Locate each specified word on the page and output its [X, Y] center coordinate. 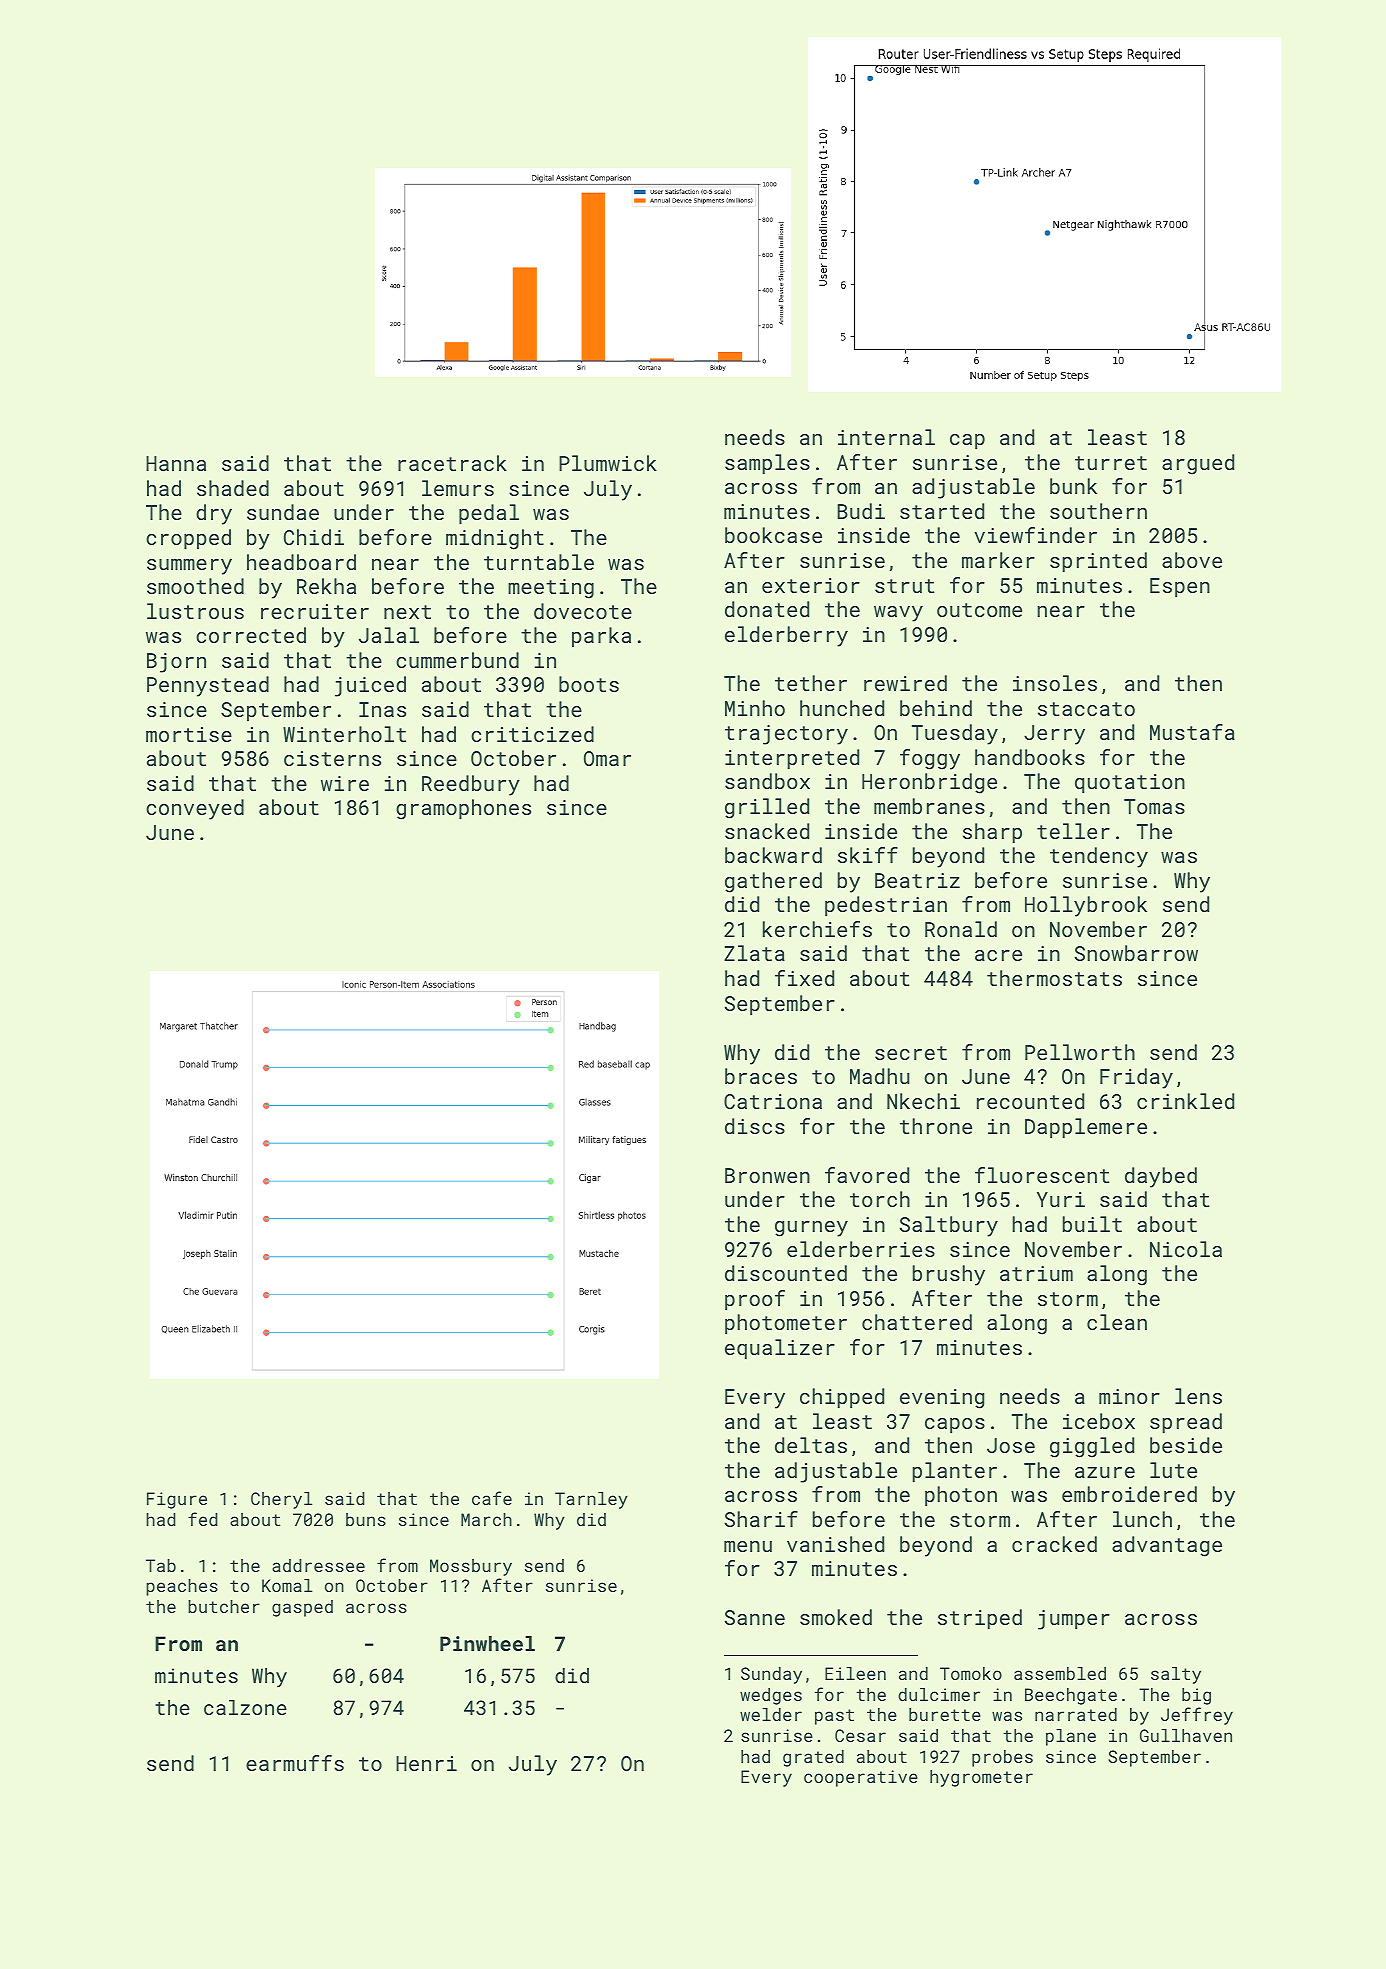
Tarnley [591, 1500]
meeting [551, 589]
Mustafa [1192, 732]
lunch [1142, 1519]
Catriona [773, 1101]
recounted [1030, 1101]
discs [755, 1126]
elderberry [786, 636]
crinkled [1185, 1101]
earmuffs [295, 1763]
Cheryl [281, 1500]
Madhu [879, 1076]
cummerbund [457, 660]
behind [936, 708]
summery [189, 567]
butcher [224, 1606]
